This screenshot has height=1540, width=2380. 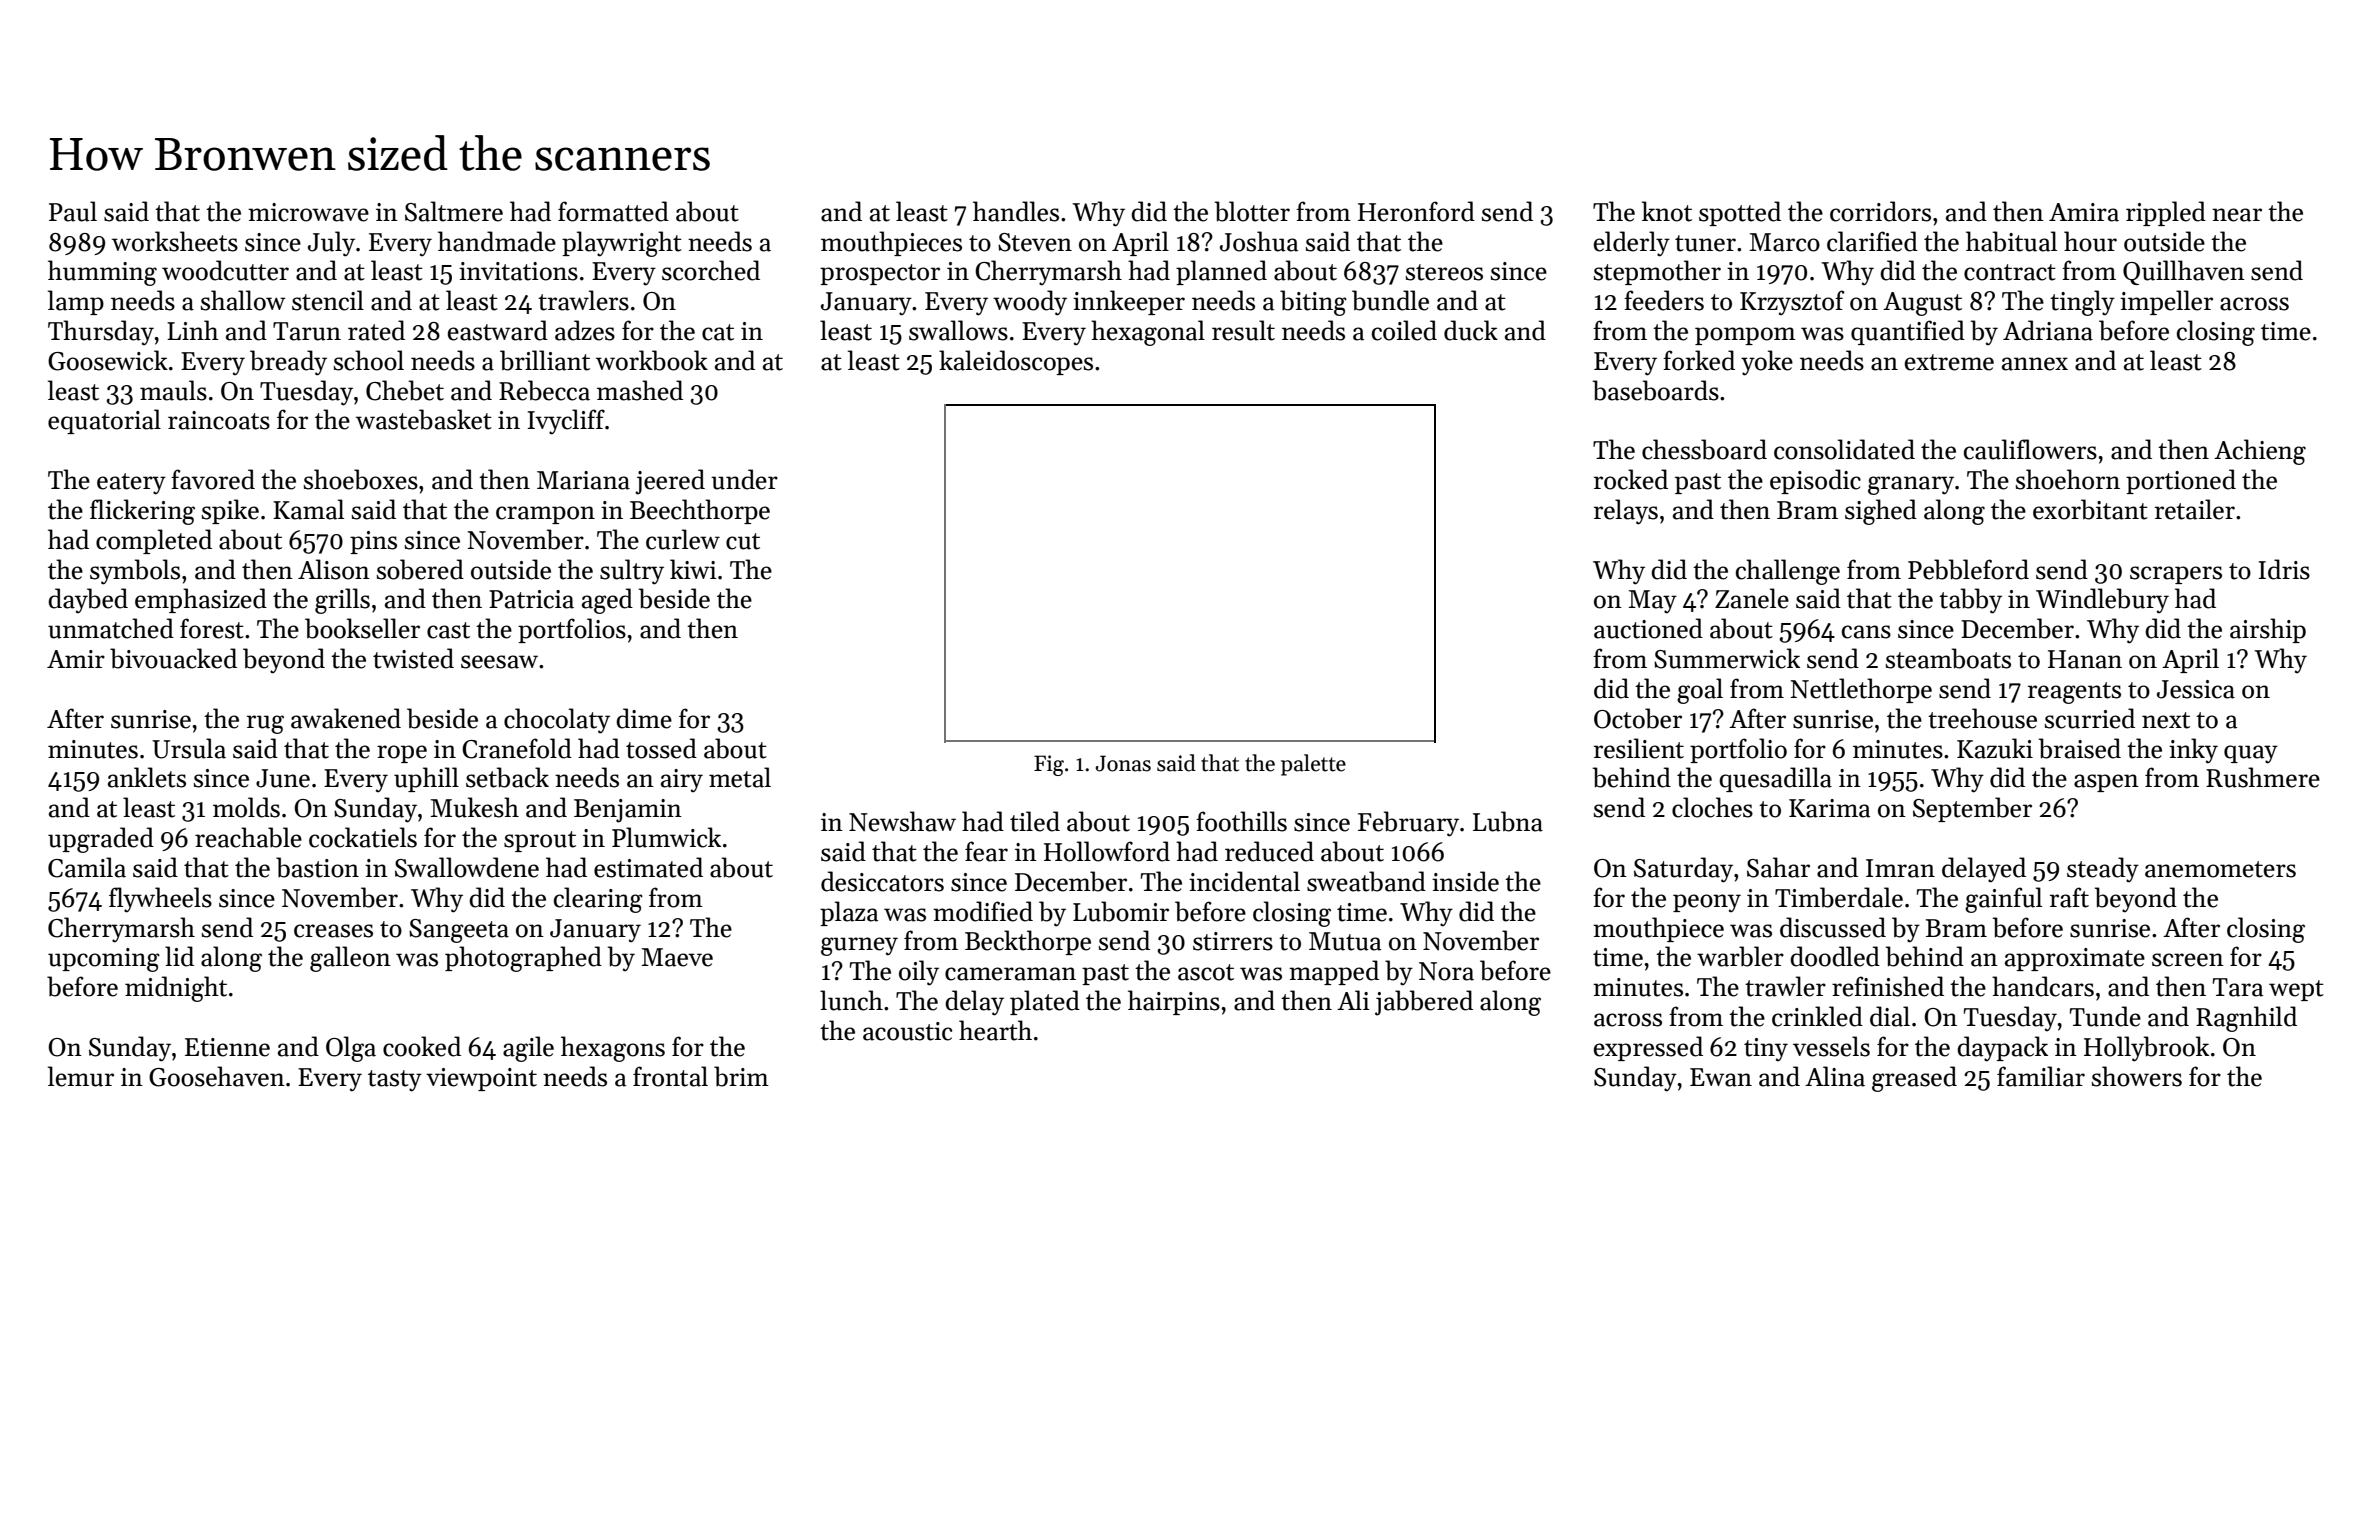 I want to click on formatted, so click(x=613, y=211).
